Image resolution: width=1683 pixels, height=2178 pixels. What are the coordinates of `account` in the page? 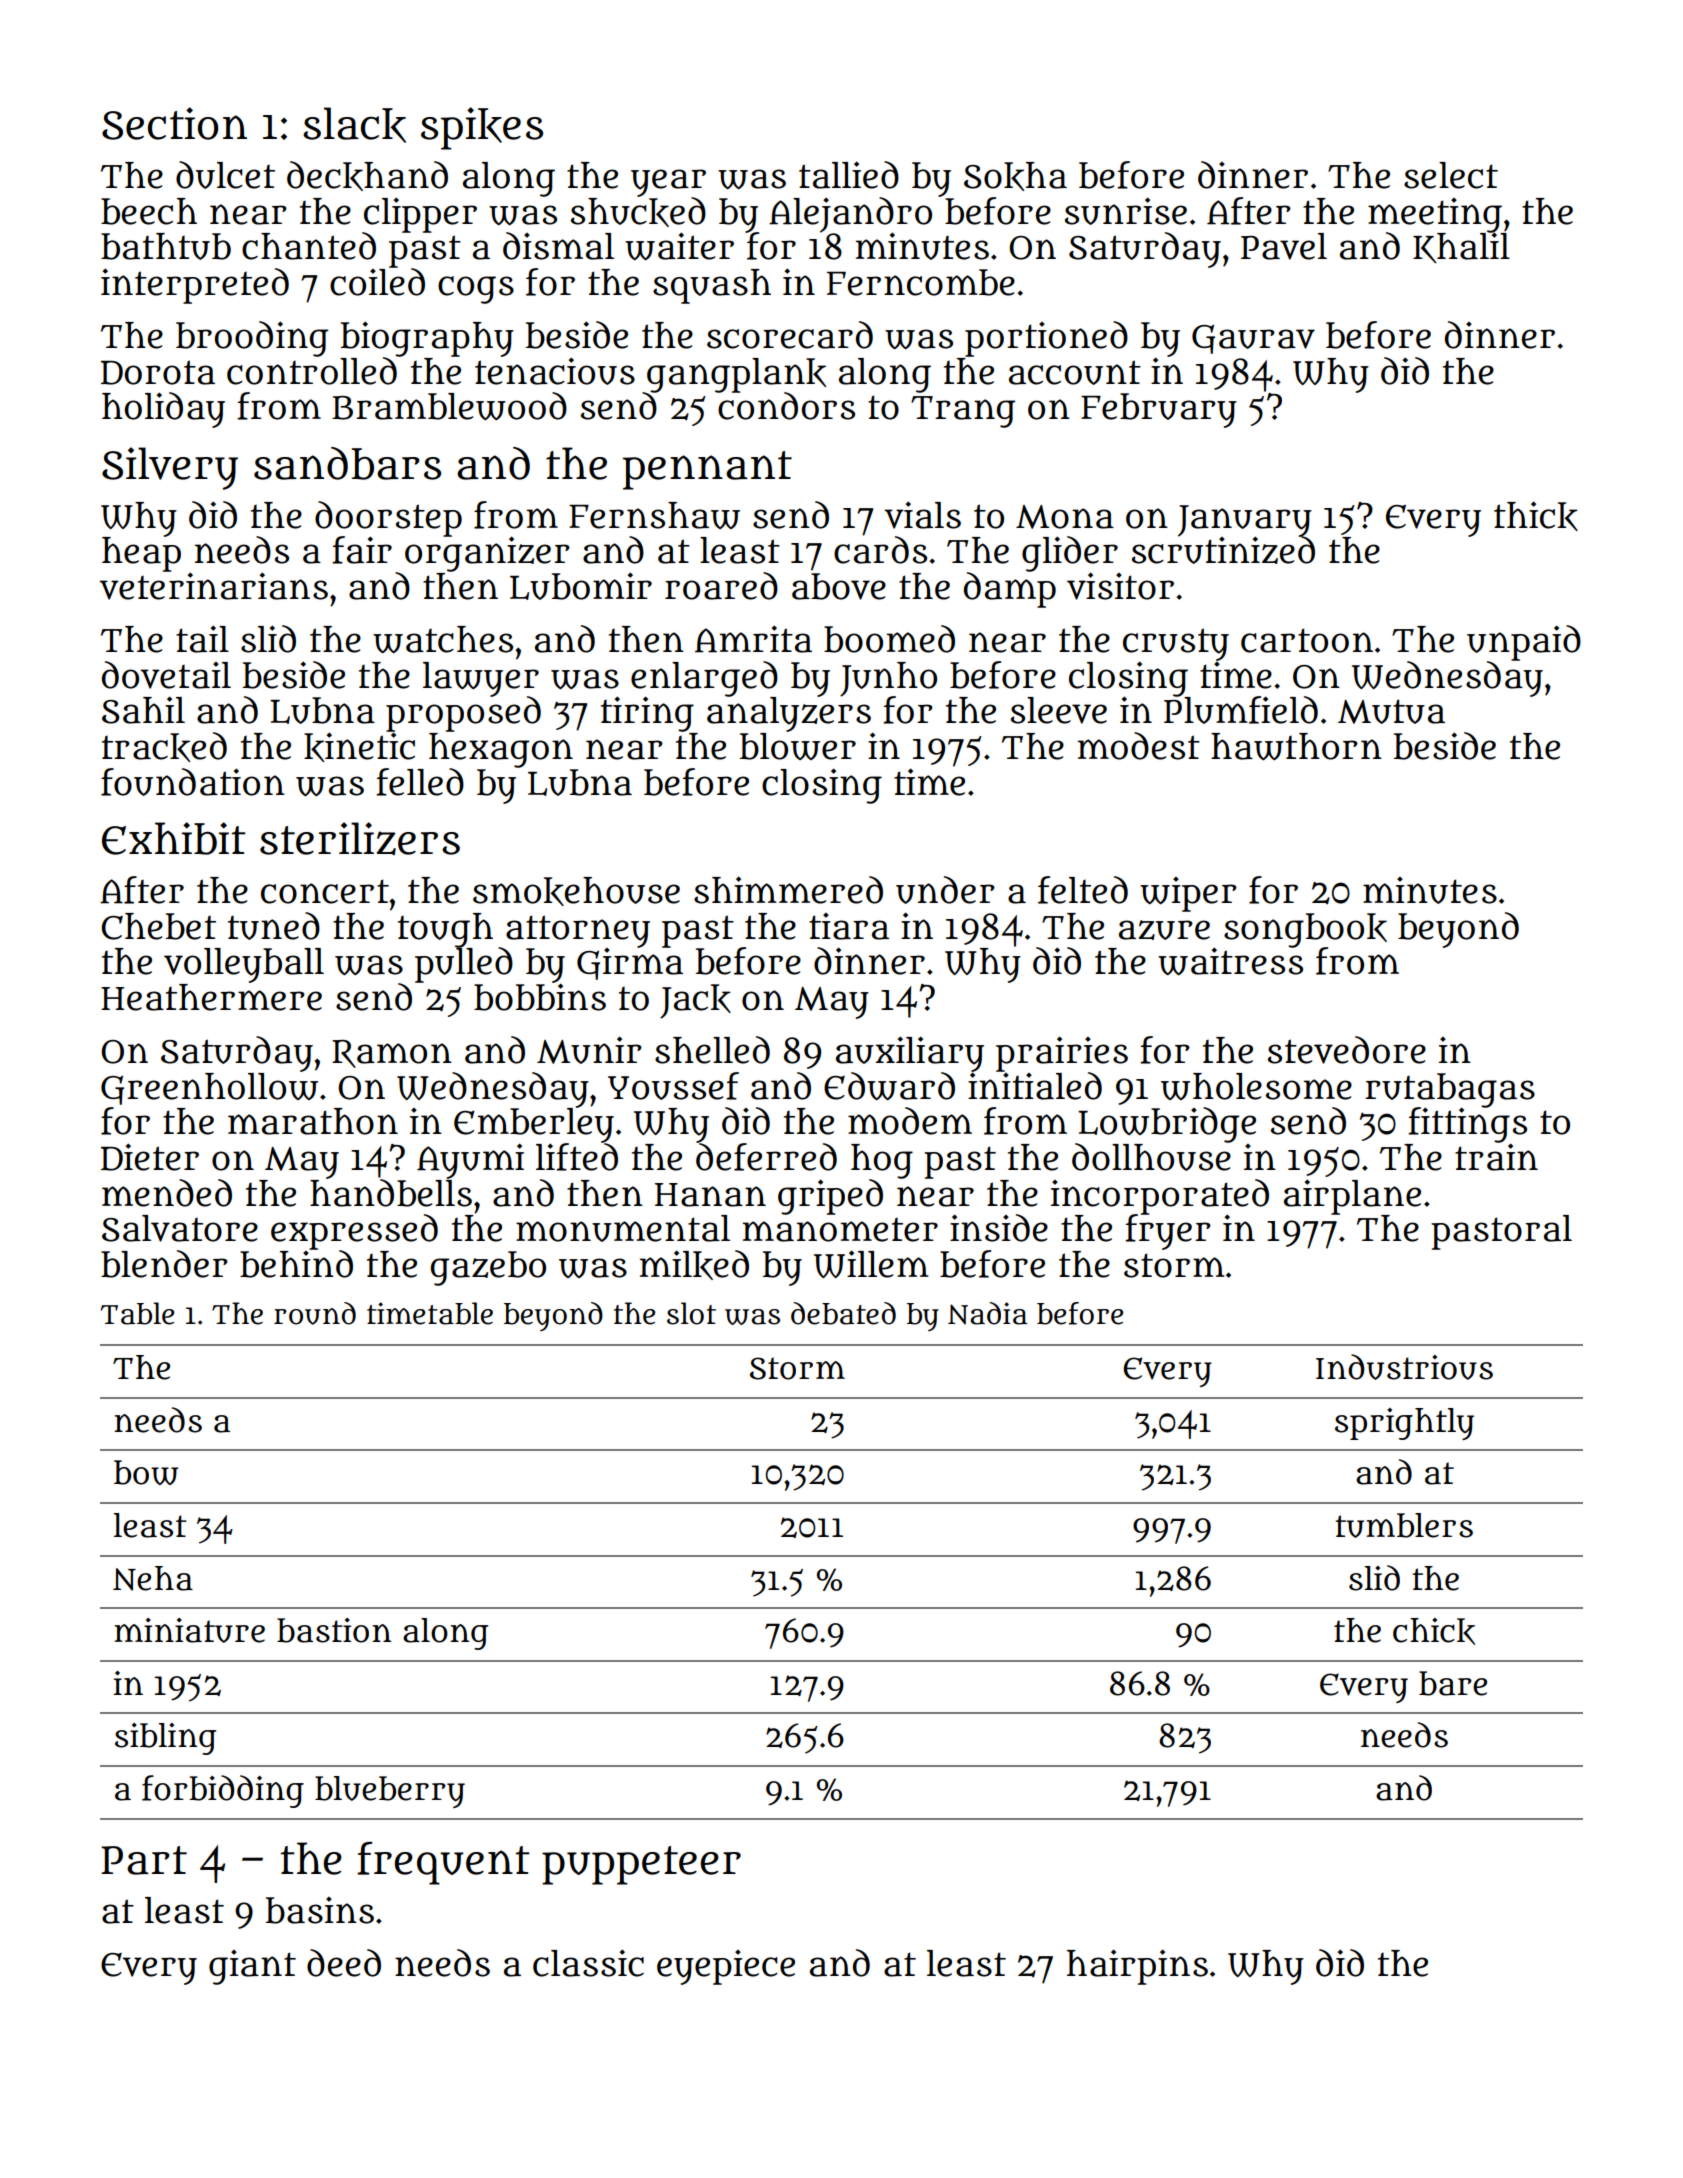 It's located at (1075, 372).
